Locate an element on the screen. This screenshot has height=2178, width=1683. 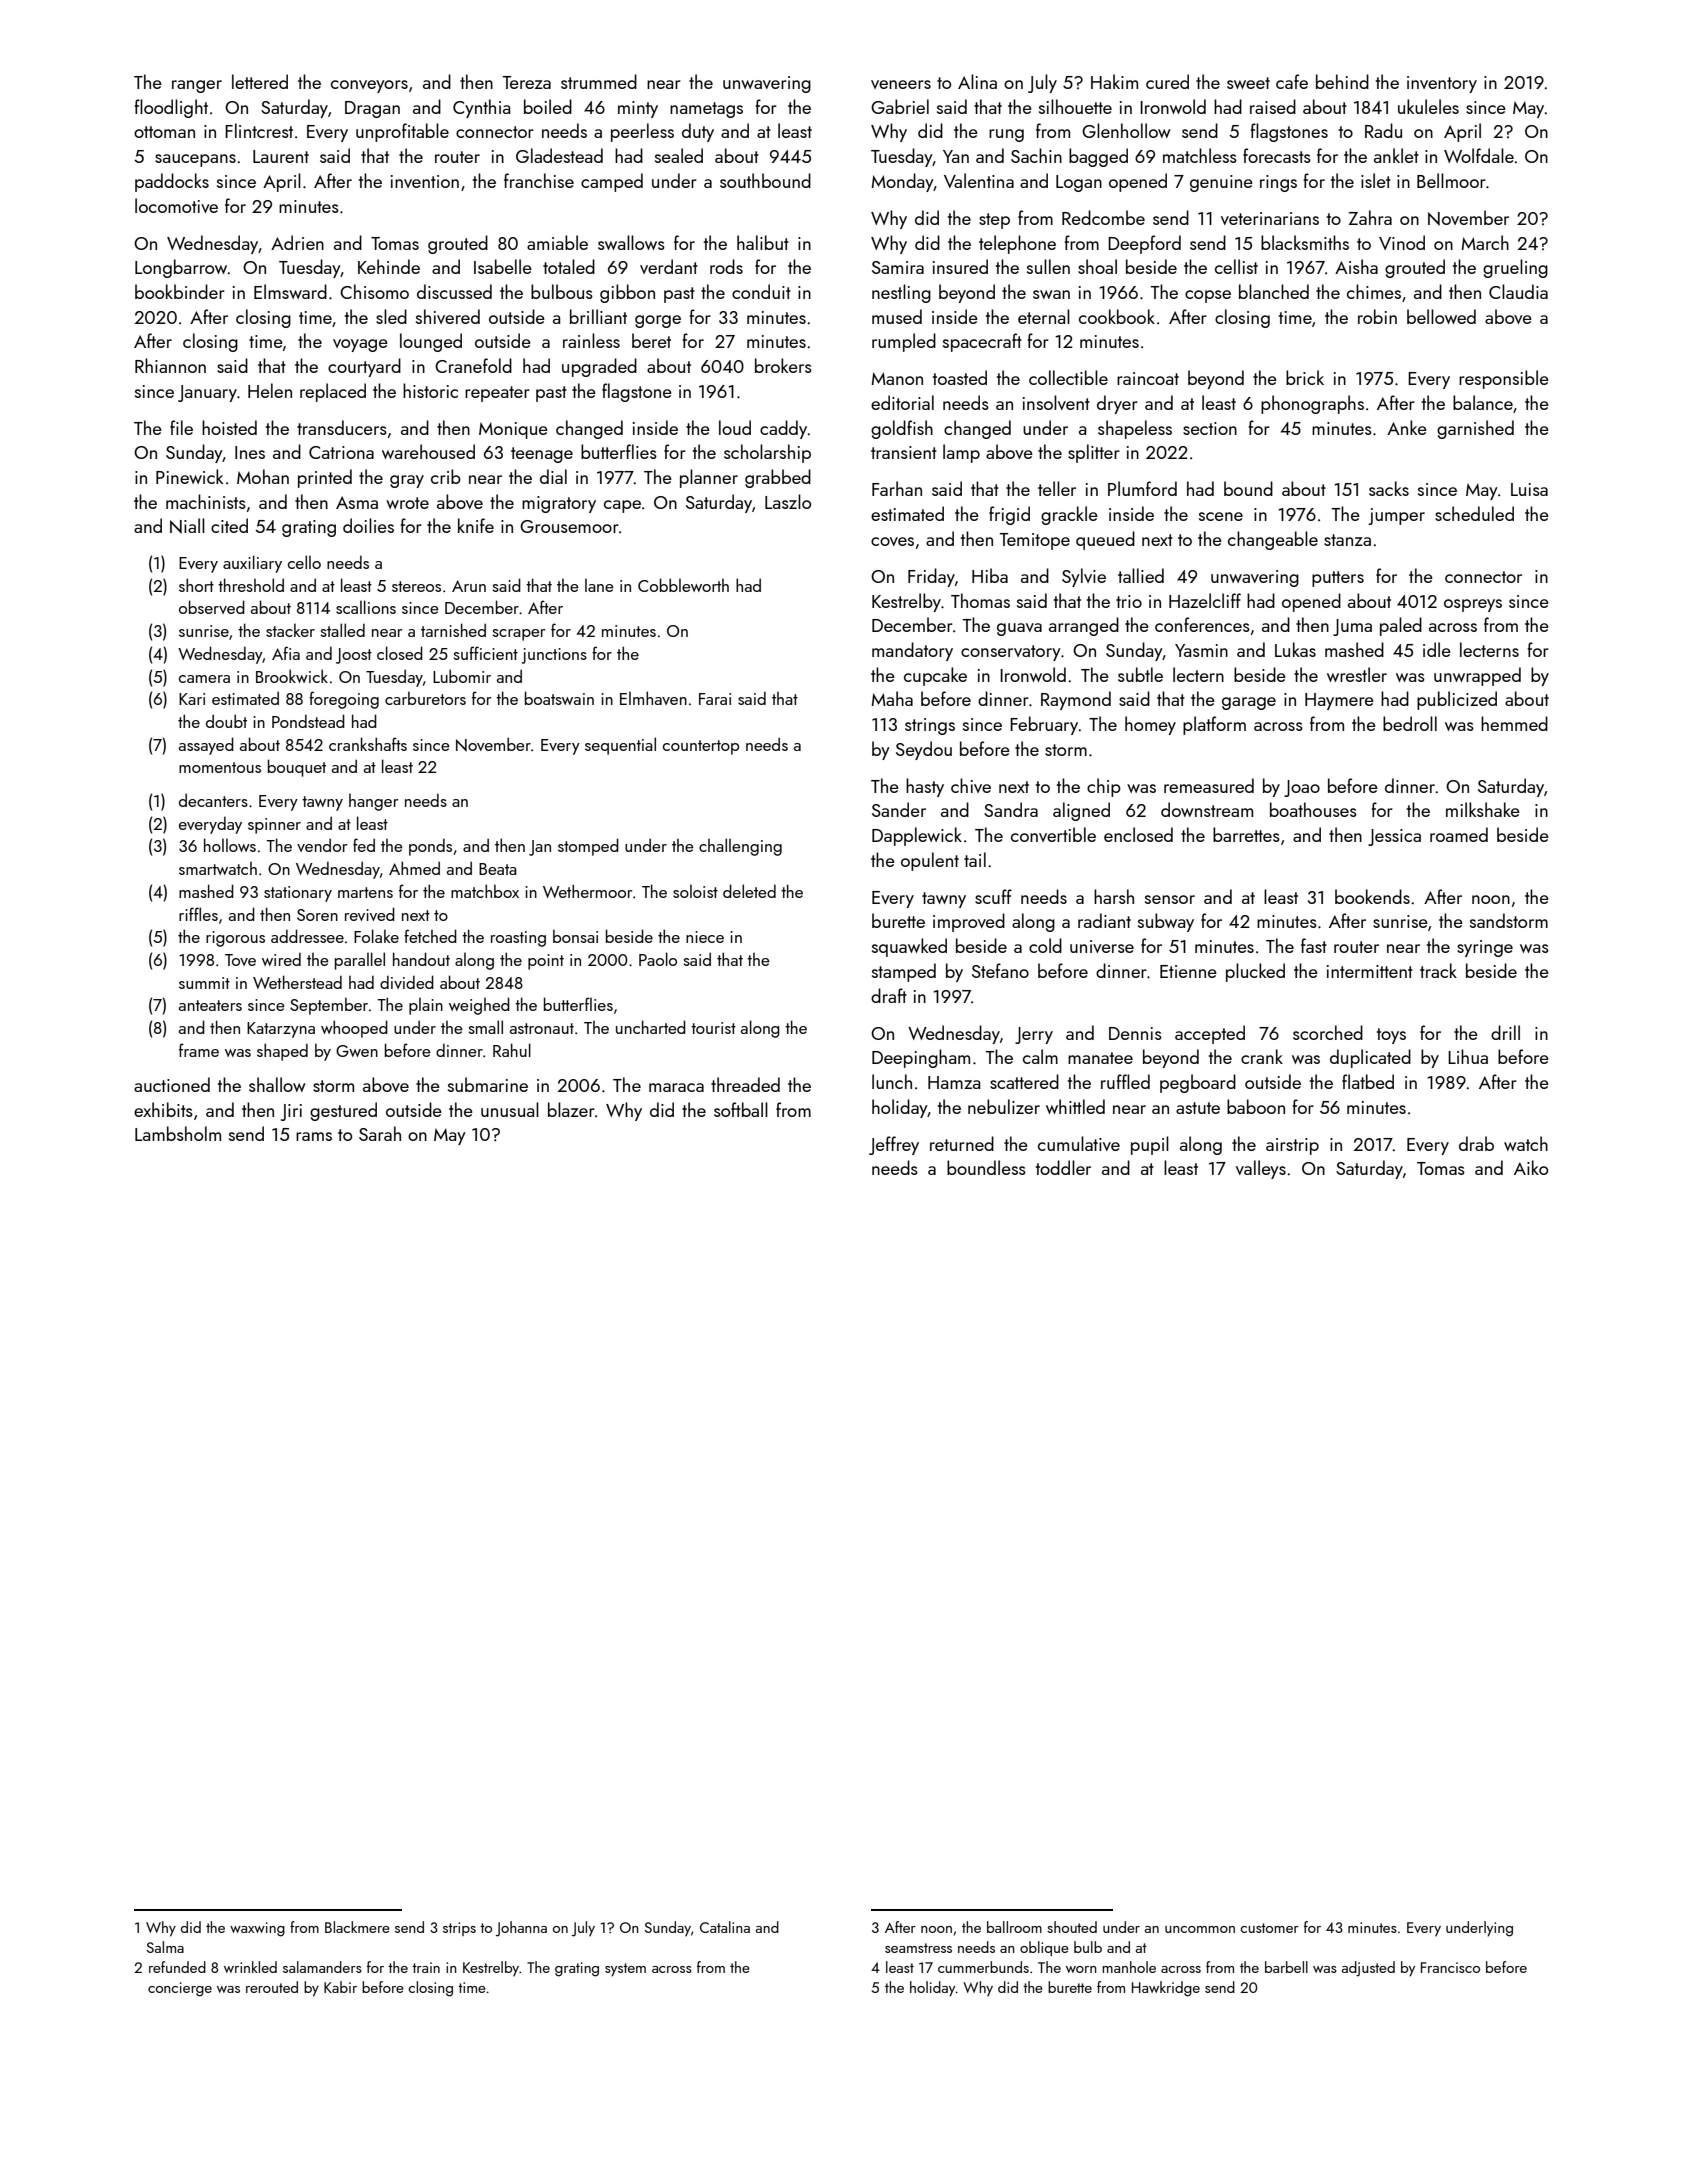
inventory is located at coordinates (1442, 84).
